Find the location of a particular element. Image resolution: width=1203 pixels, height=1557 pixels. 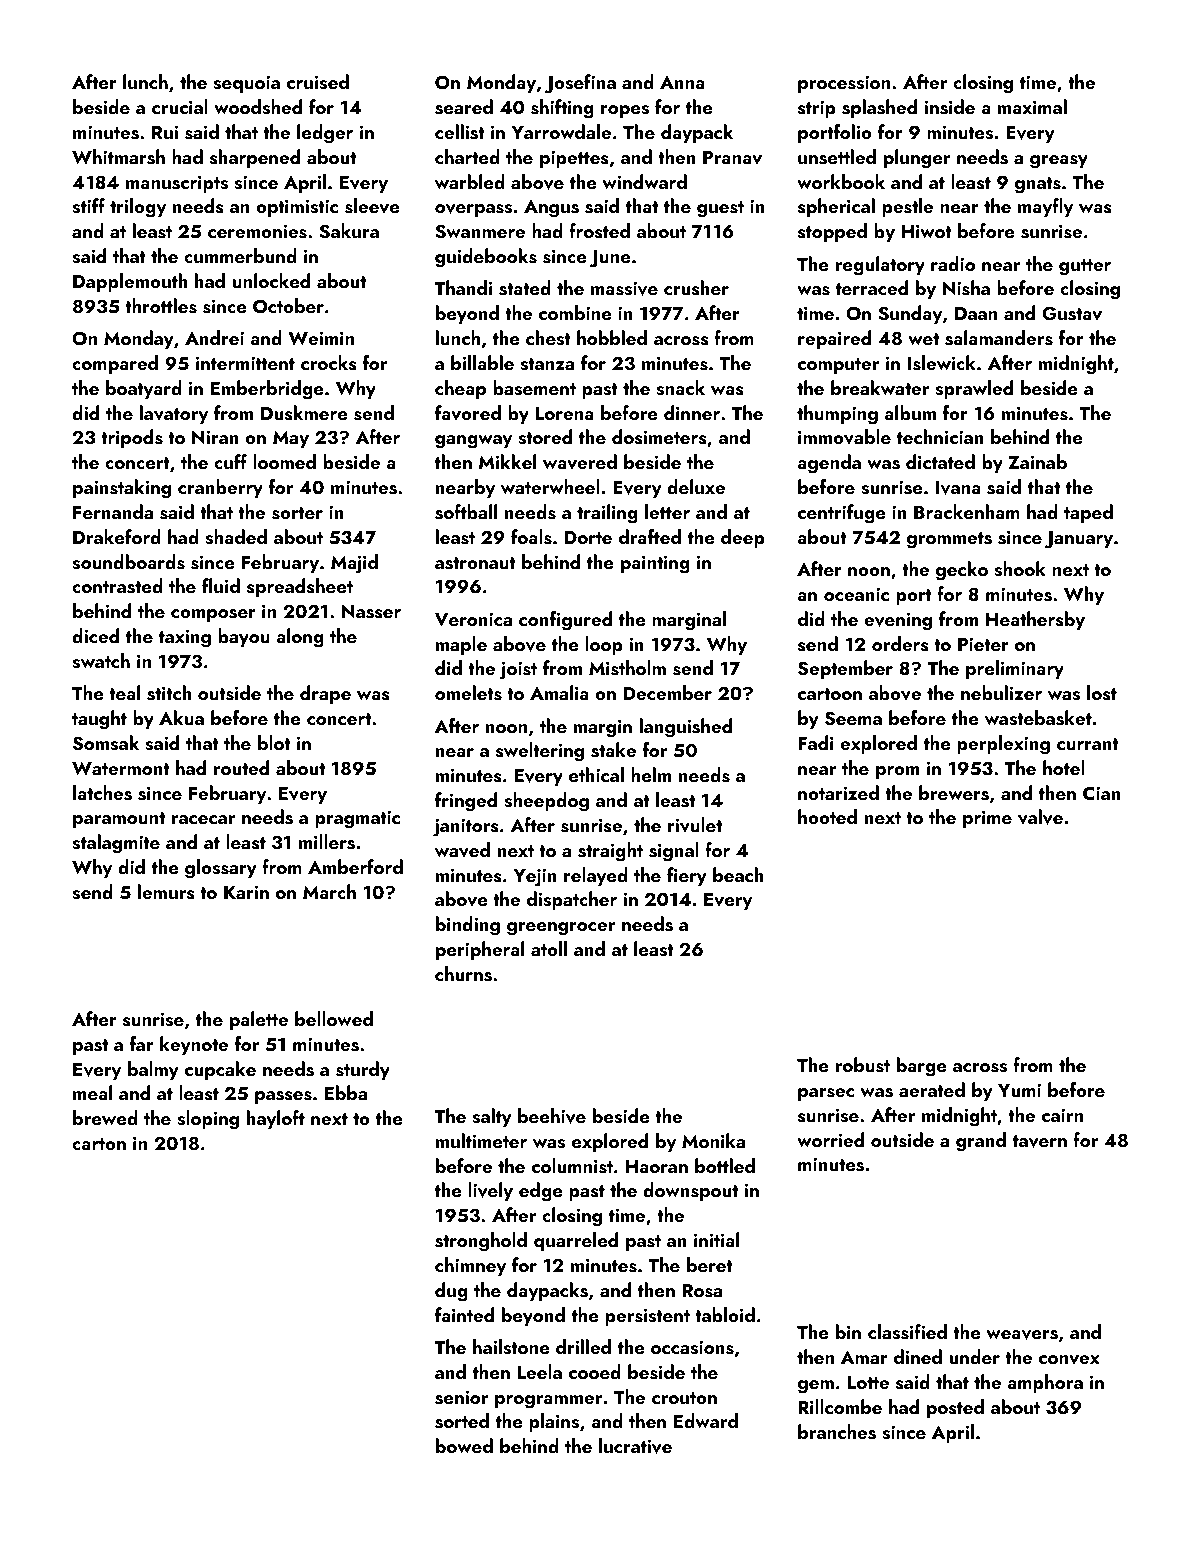

far is located at coordinates (142, 1043).
